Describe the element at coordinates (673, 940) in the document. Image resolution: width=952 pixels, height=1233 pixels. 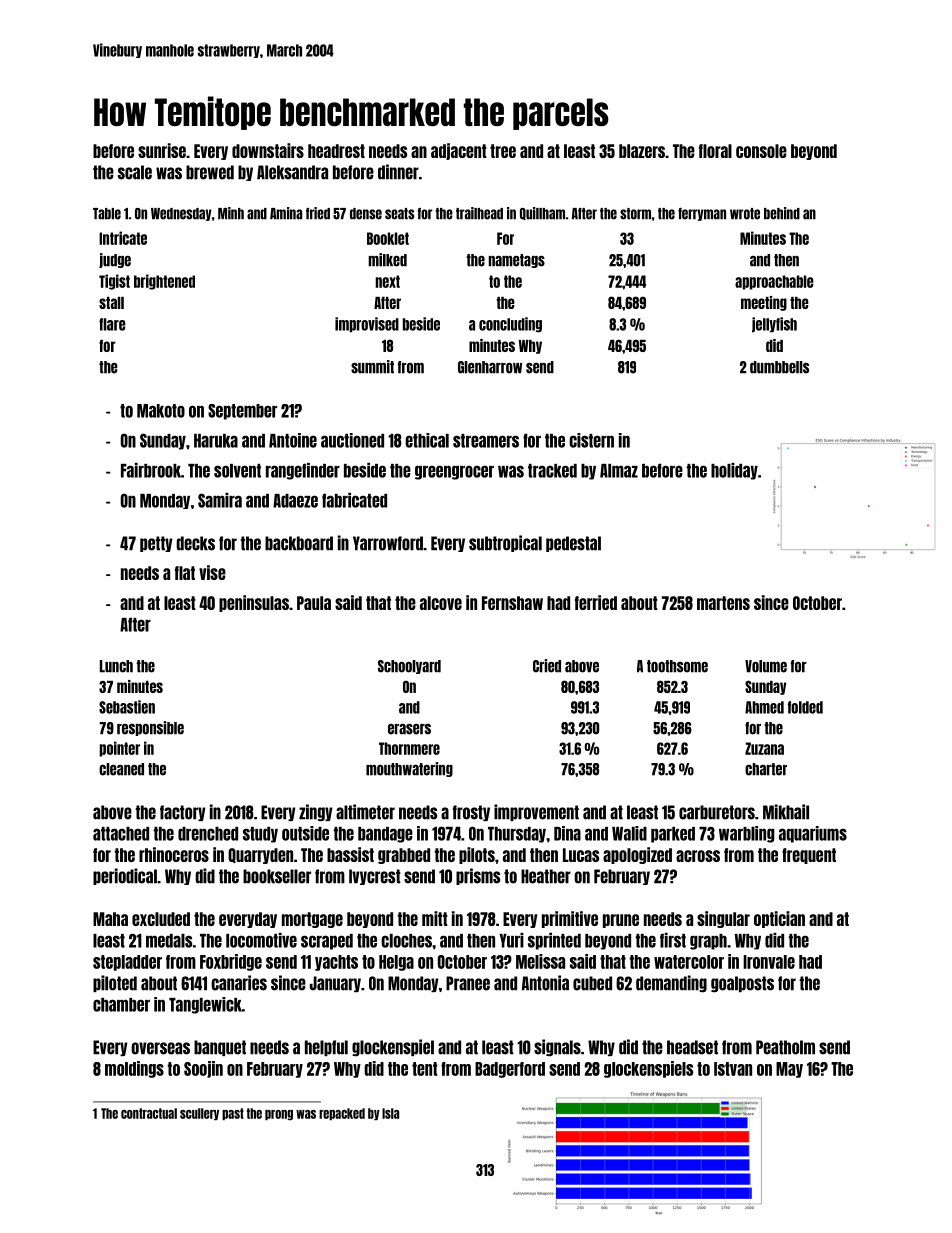
I see `first` at that location.
